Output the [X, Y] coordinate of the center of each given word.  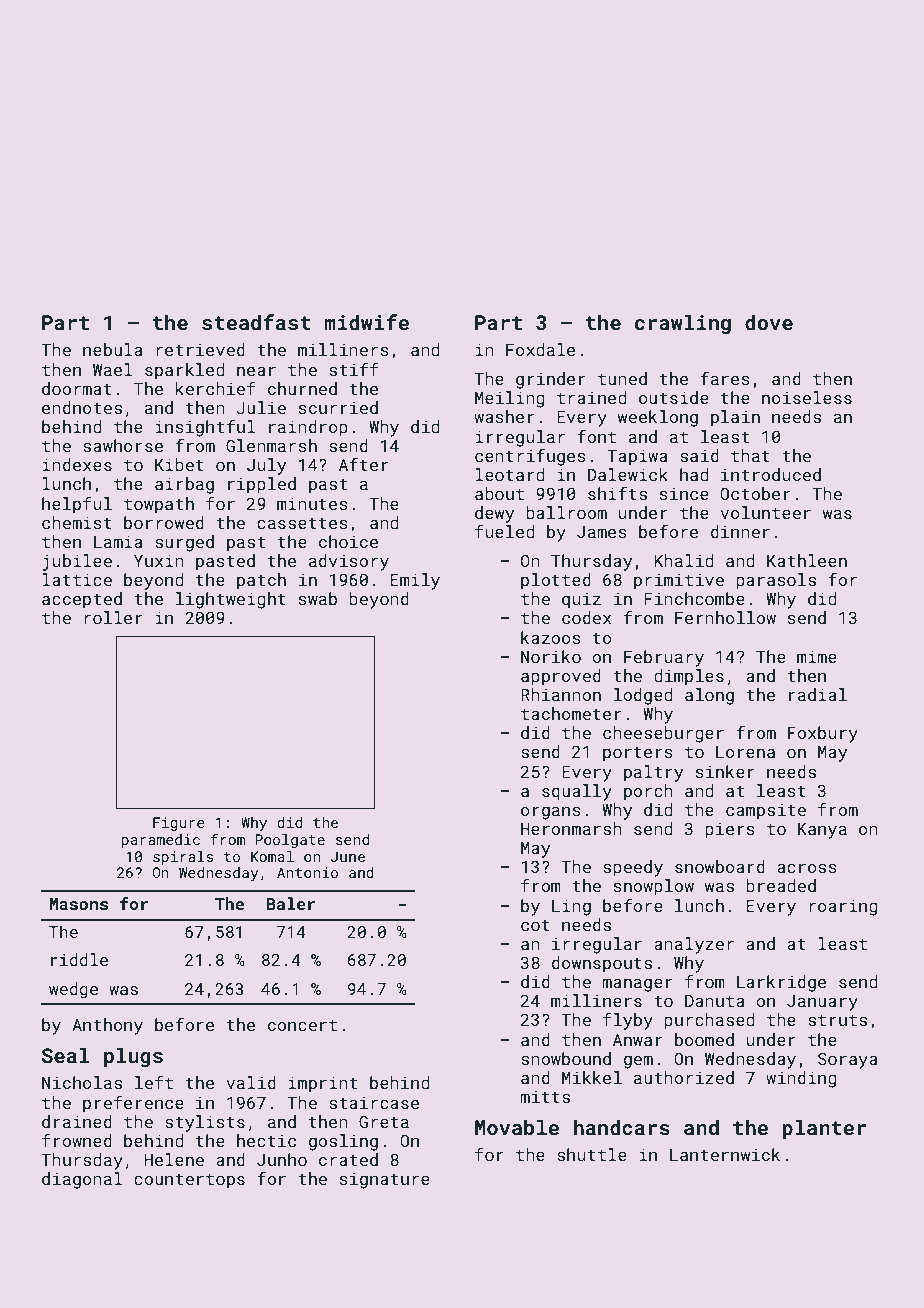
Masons [78, 904]
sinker [725, 771]
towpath [159, 505]
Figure [179, 824]
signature [385, 1181]
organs [551, 813]
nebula [113, 349]
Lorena [745, 752]
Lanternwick [725, 1154]
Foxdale [540, 349]
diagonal [82, 1180]
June [348, 856]
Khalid [683, 560]
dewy [494, 514]
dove [769, 322]
